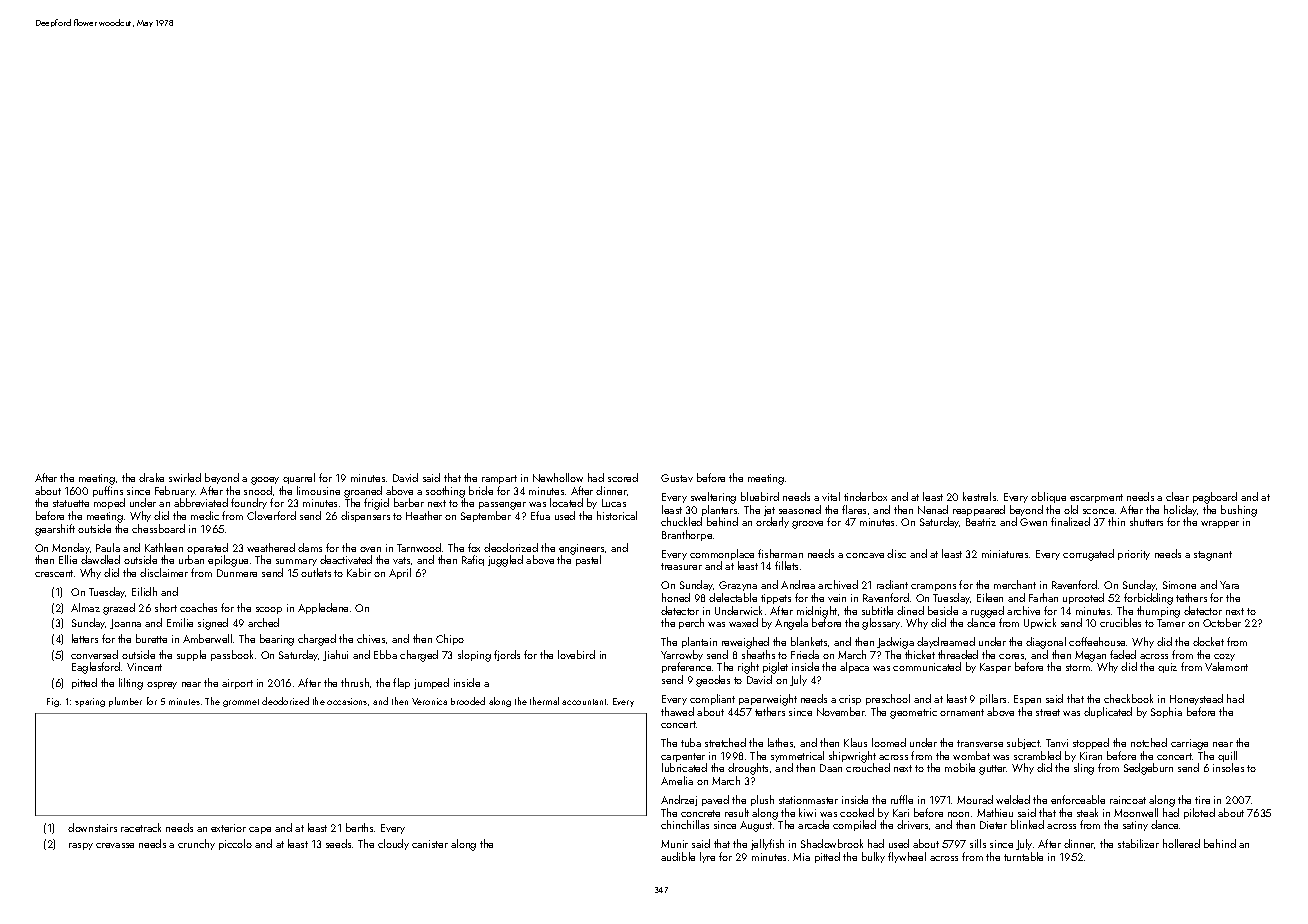 The width and height of the image is (1308, 924). I want to click on Munir, so click(674, 844).
